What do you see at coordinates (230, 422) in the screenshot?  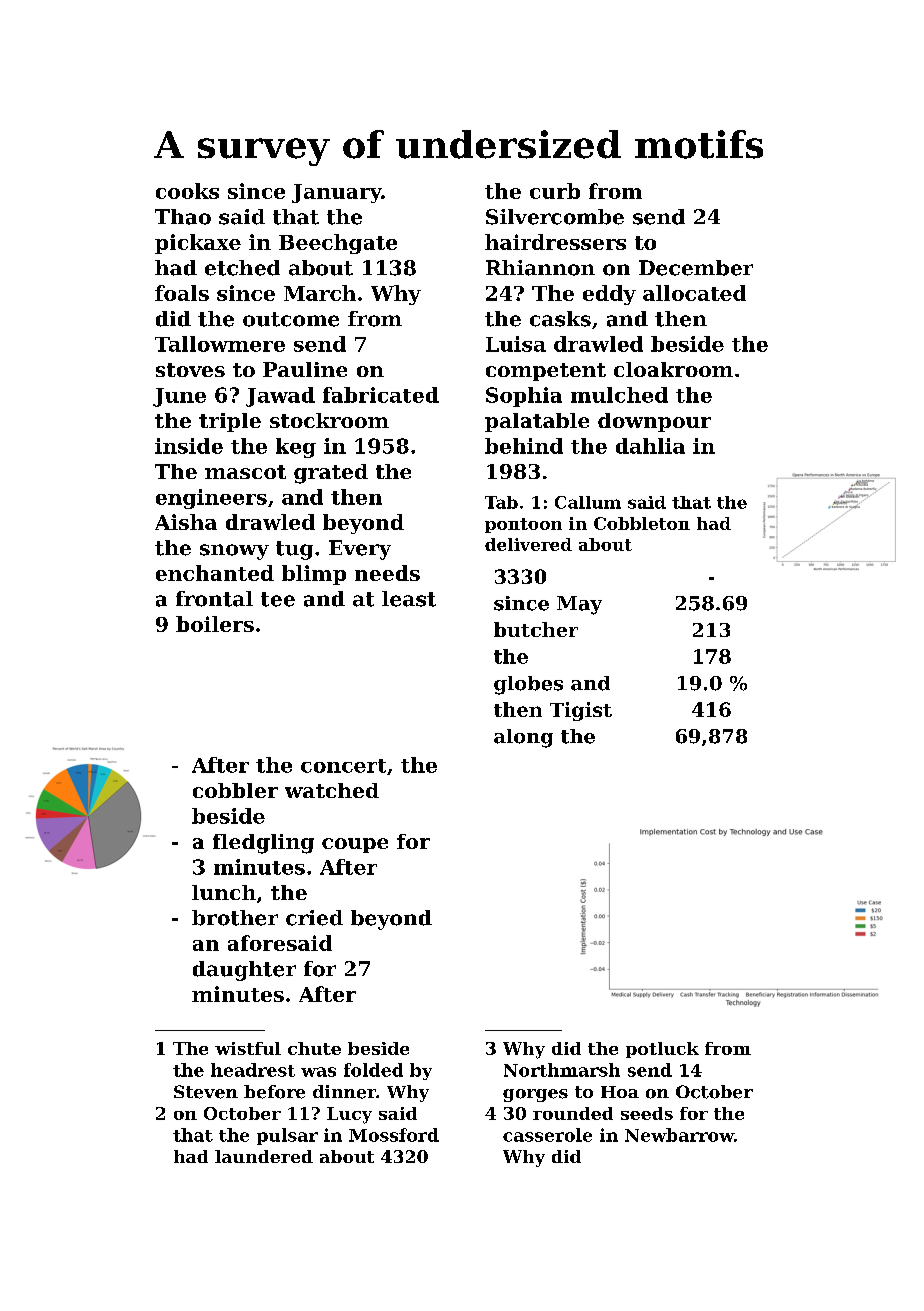 I see `triple` at bounding box center [230, 422].
